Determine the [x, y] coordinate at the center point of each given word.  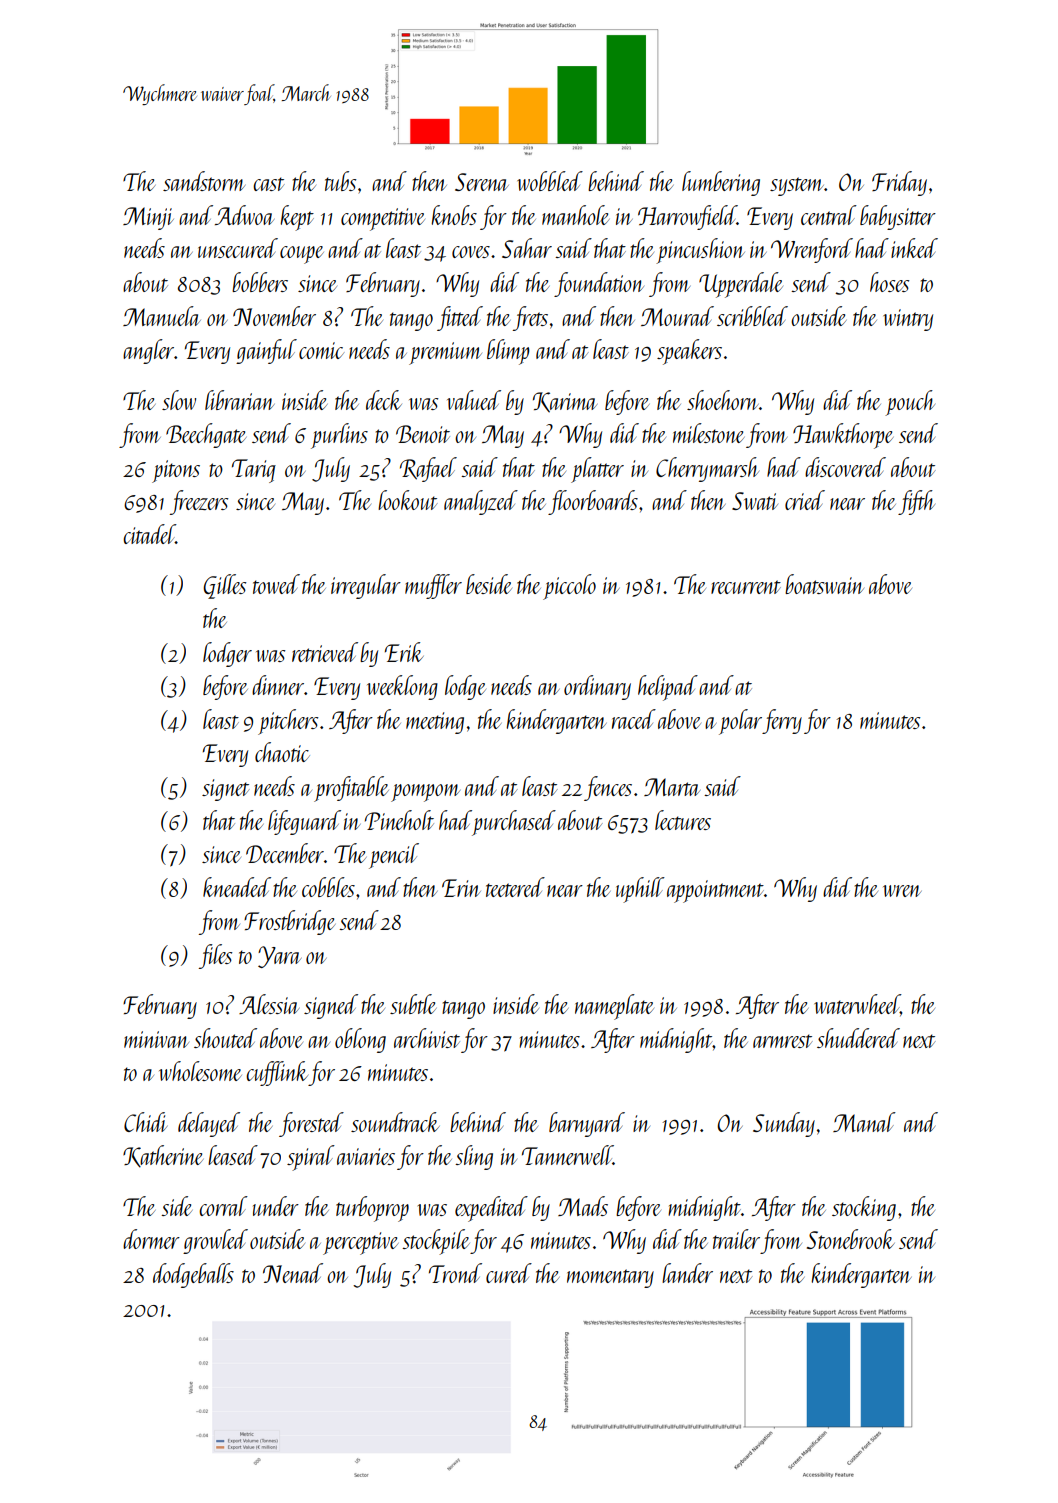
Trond [455, 1273]
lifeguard [304, 822]
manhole [575, 215]
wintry [908, 320]
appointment [715, 891]
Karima [565, 402]
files [215, 956]
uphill [640, 890]
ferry [782, 721]
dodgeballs [193, 1275]
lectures [683, 820]
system [797, 186]
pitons [176, 471]
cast [268, 184]
